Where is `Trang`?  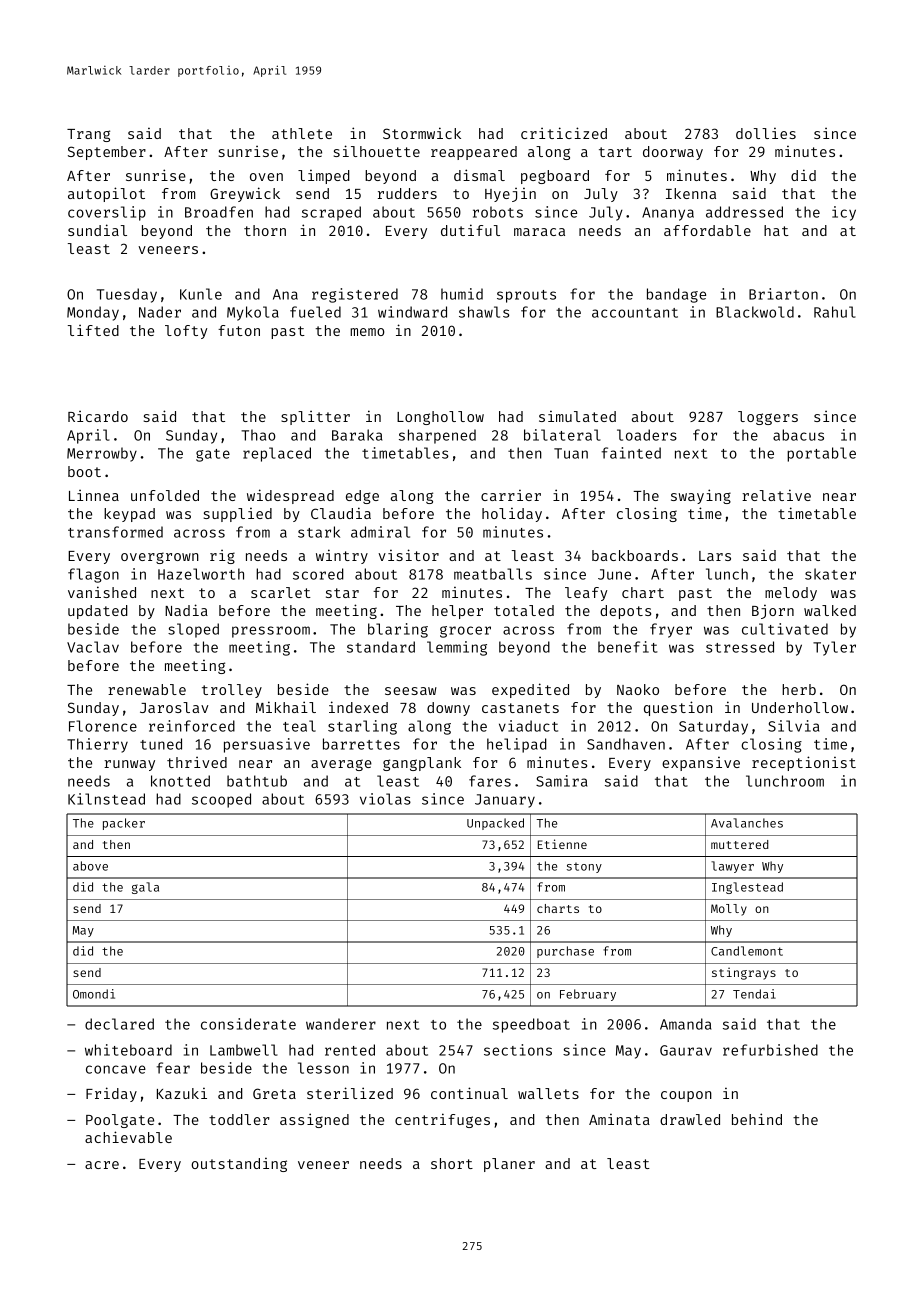
Trang is located at coordinates (88, 135).
